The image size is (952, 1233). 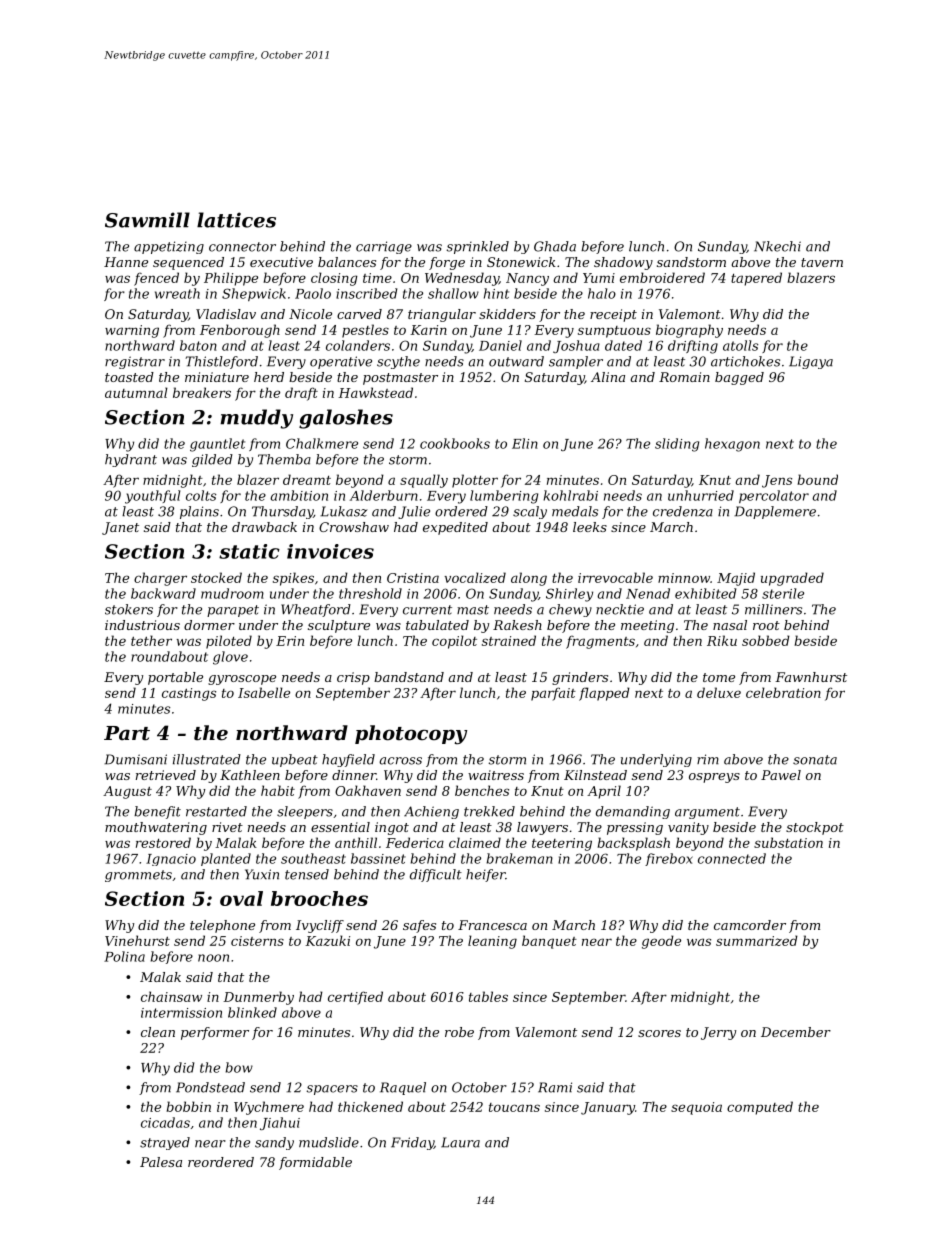 What do you see at coordinates (295, 760) in the screenshot?
I see `upbeat` at bounding box center [295, 760].
